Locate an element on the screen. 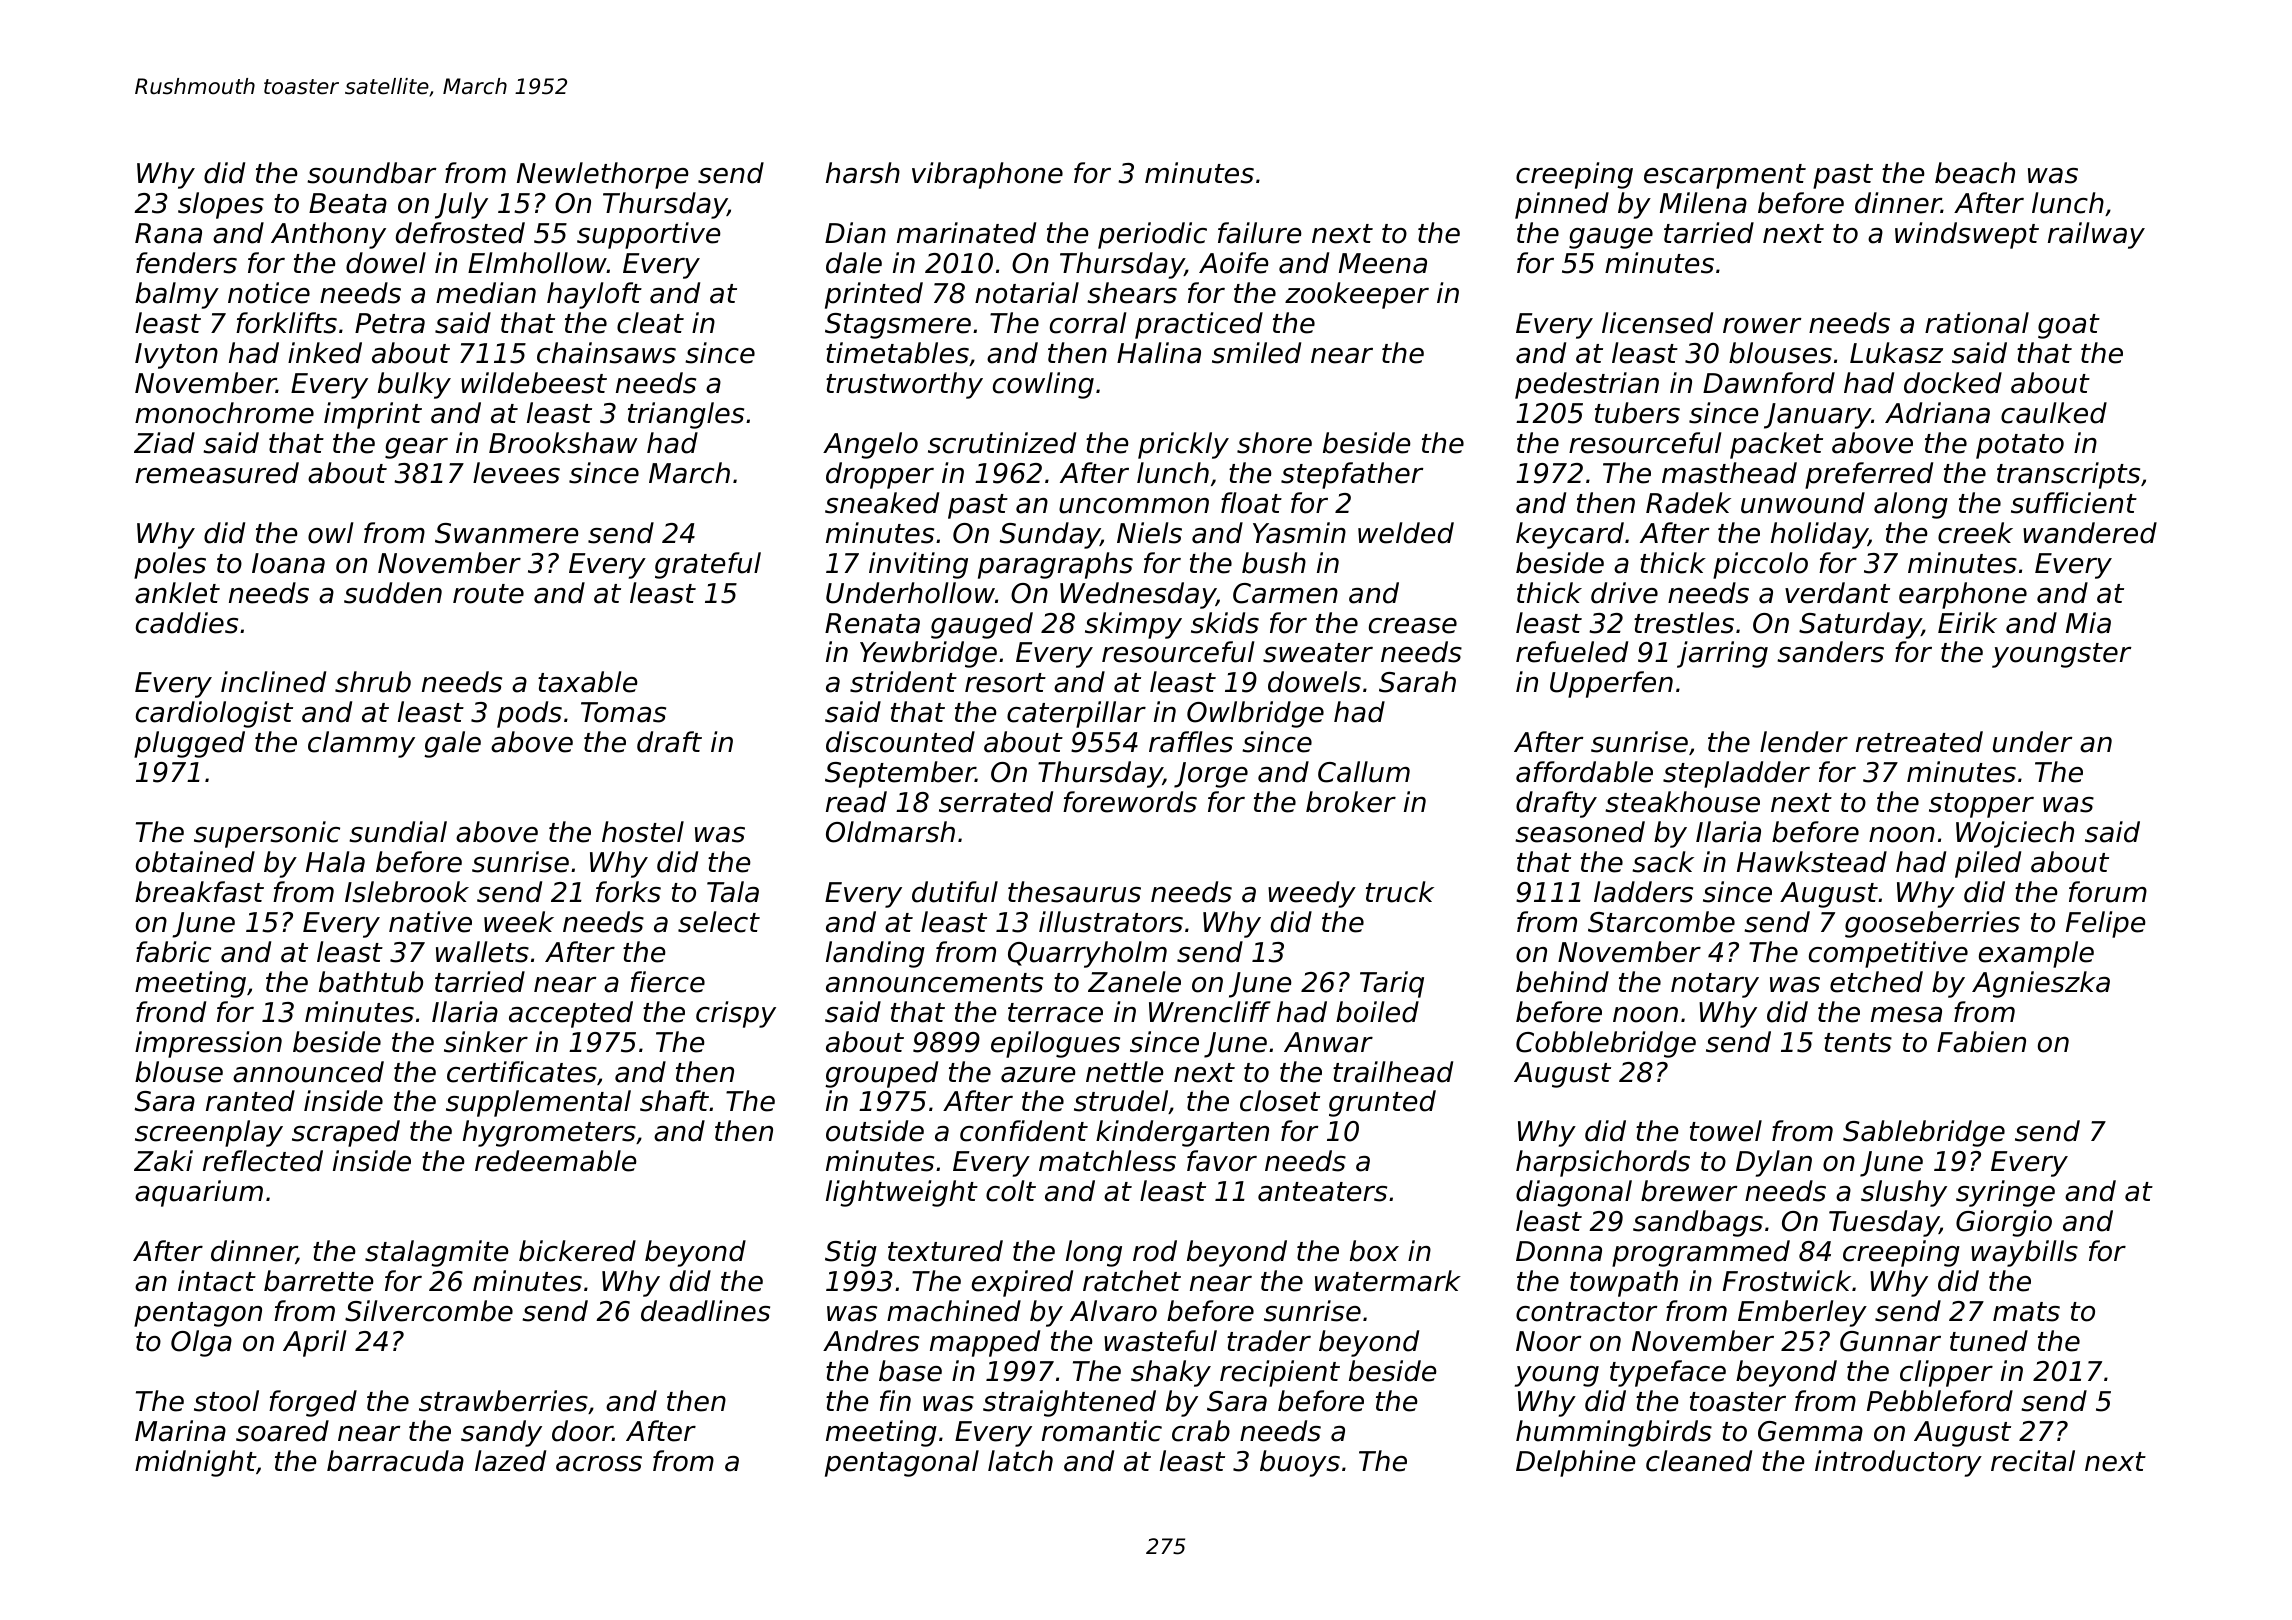  closet is located at coordinates (1280, 1101).
